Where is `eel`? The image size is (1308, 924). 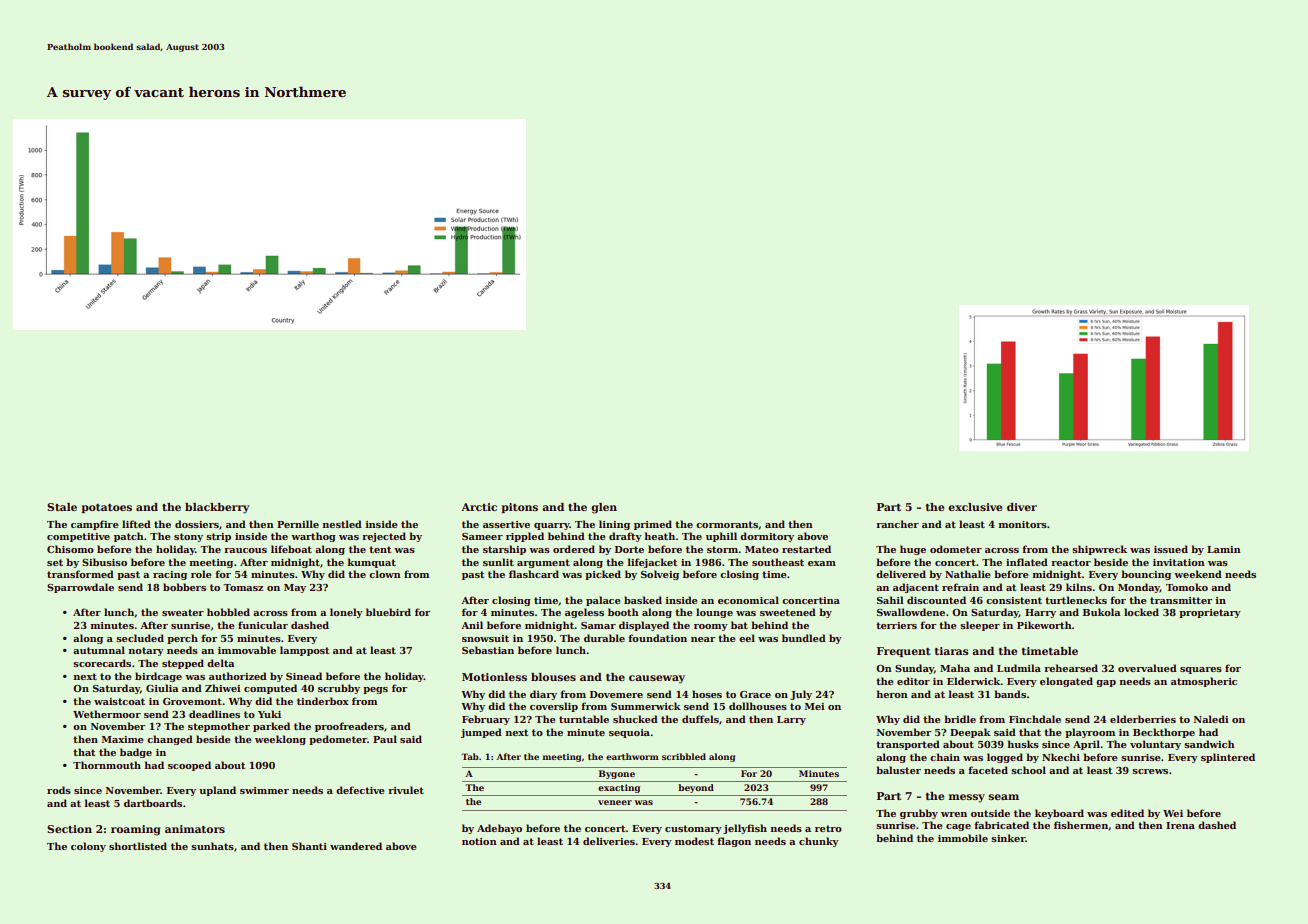
eel is located at coordinates (747, 638).
